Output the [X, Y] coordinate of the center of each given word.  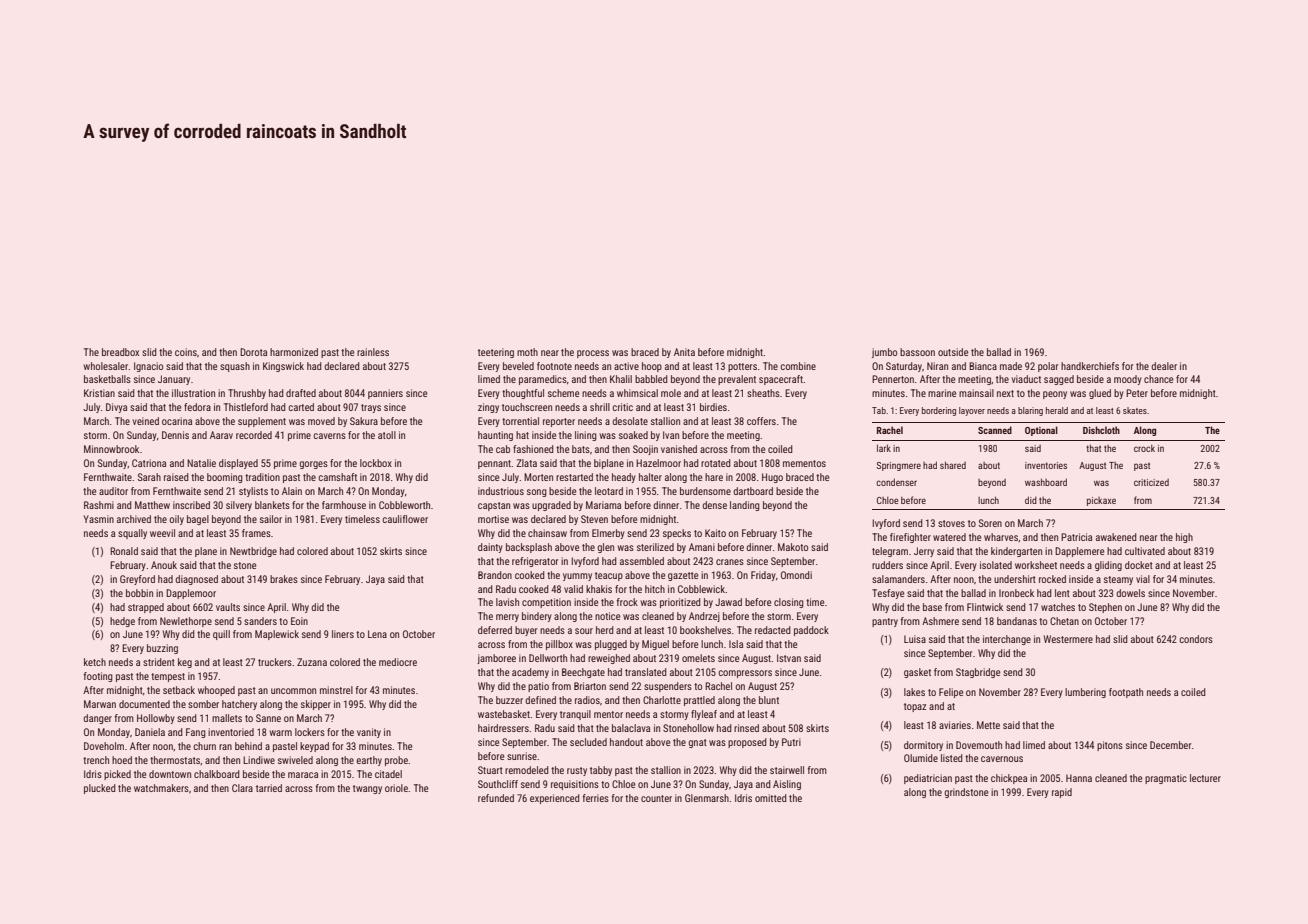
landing [745, 506]
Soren [990, 523]
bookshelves [705, 630]
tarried [269, 788]
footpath [1126, 693]
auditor [113, 491]
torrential [520, 421]
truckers [275, 662]
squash [235, 367]
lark [884, 448]
